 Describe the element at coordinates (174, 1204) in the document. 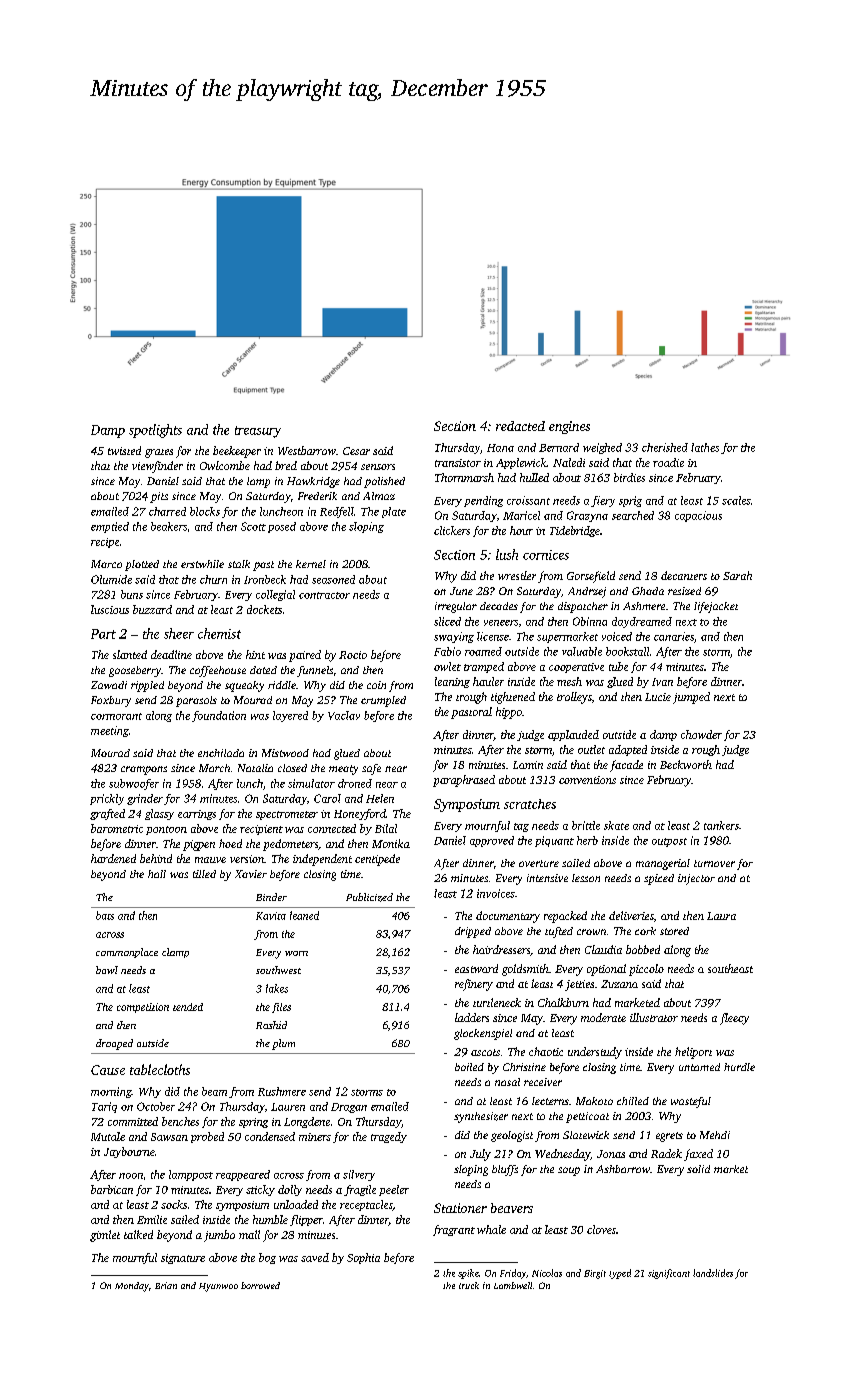

I see `socks` at that location.
